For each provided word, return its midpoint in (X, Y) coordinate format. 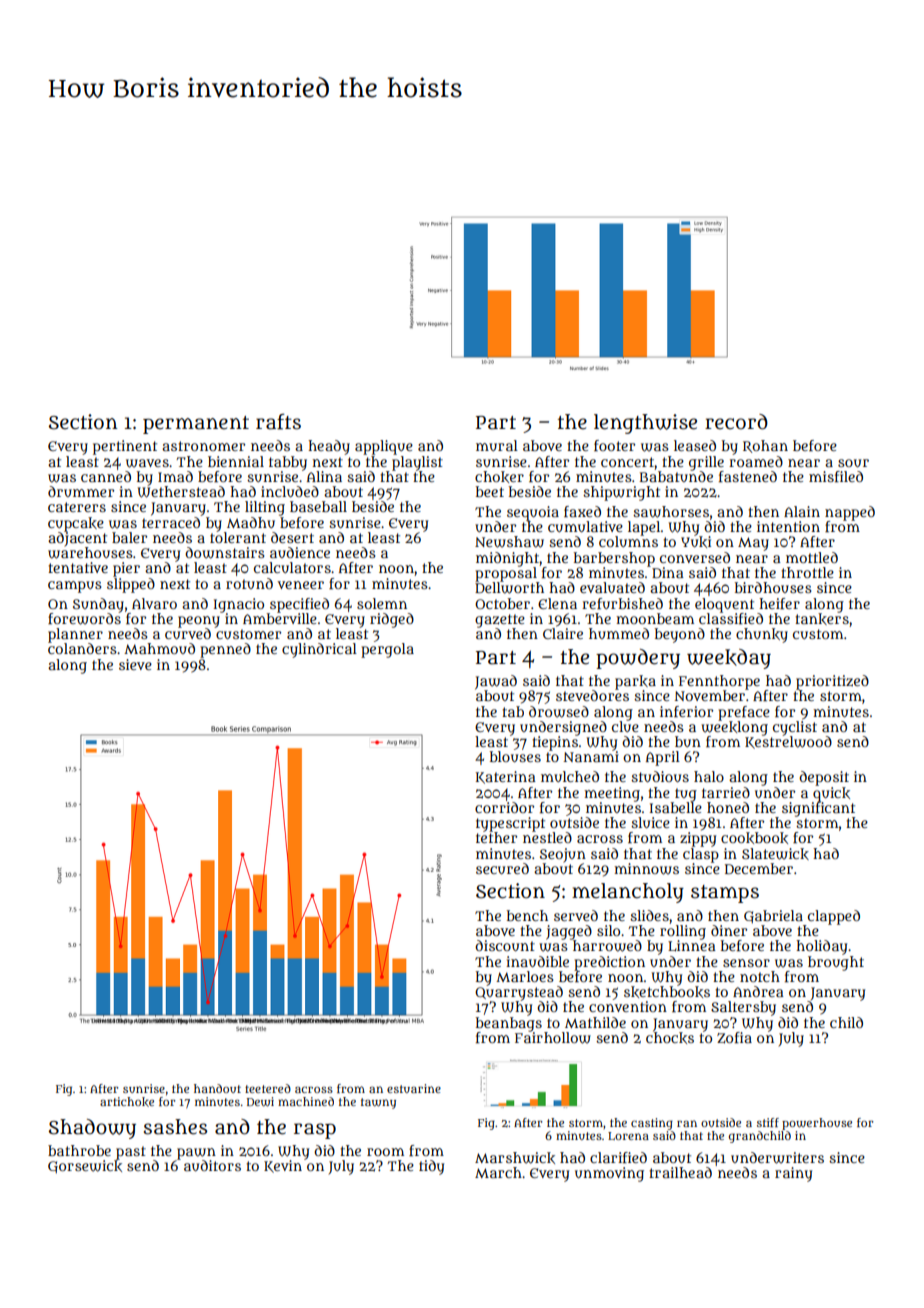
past (131, 1153)
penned (225, 650)
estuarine (414, 1088)
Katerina (506, 777)
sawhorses (671, 512)
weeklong (734, 728)
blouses (515, 756)
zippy (698, 839)
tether (496, 837)
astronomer (203, 446)
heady (329, 447)
